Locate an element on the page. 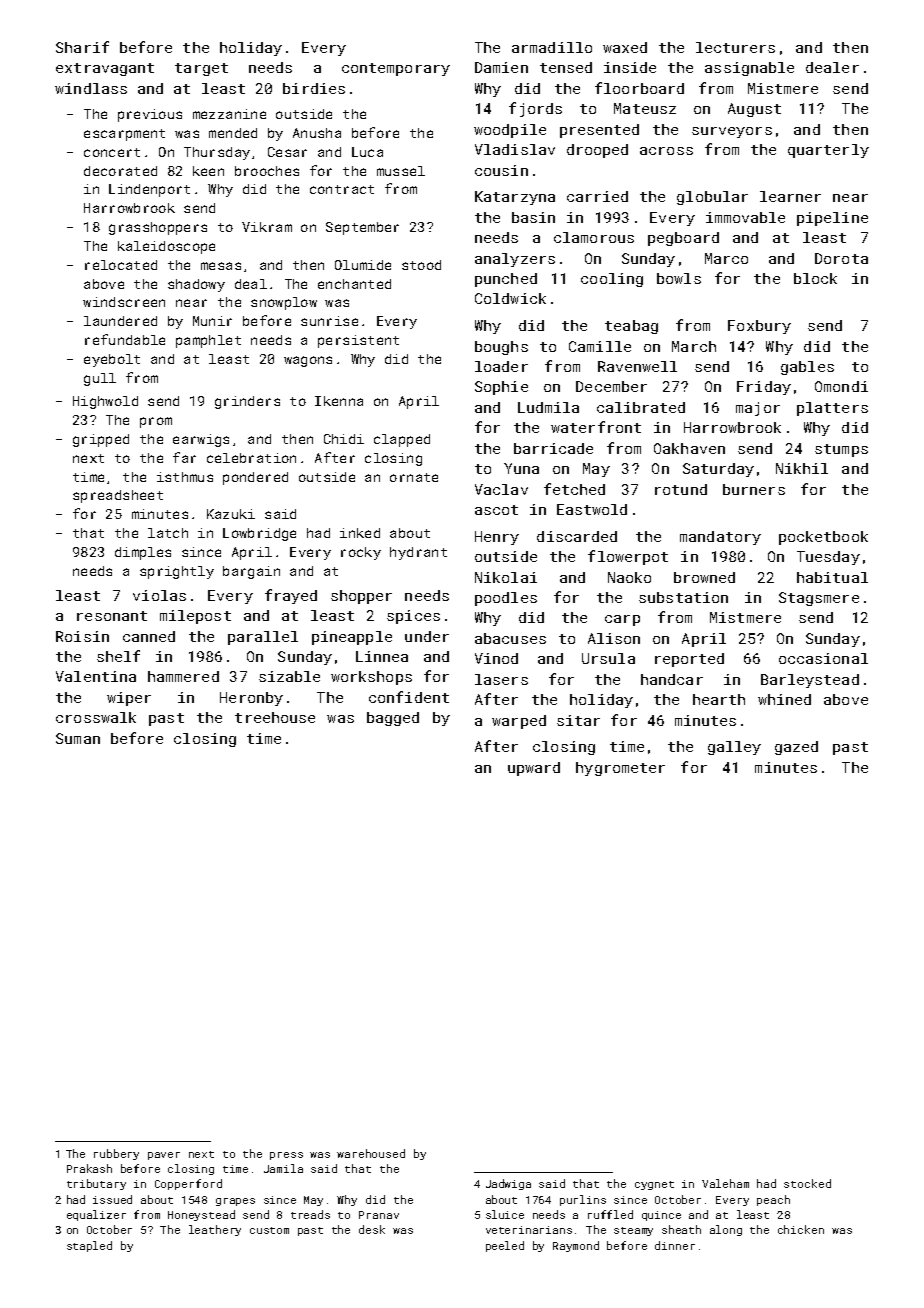 The image size is (924, 1308). across is located at coordinates (666, 151).
